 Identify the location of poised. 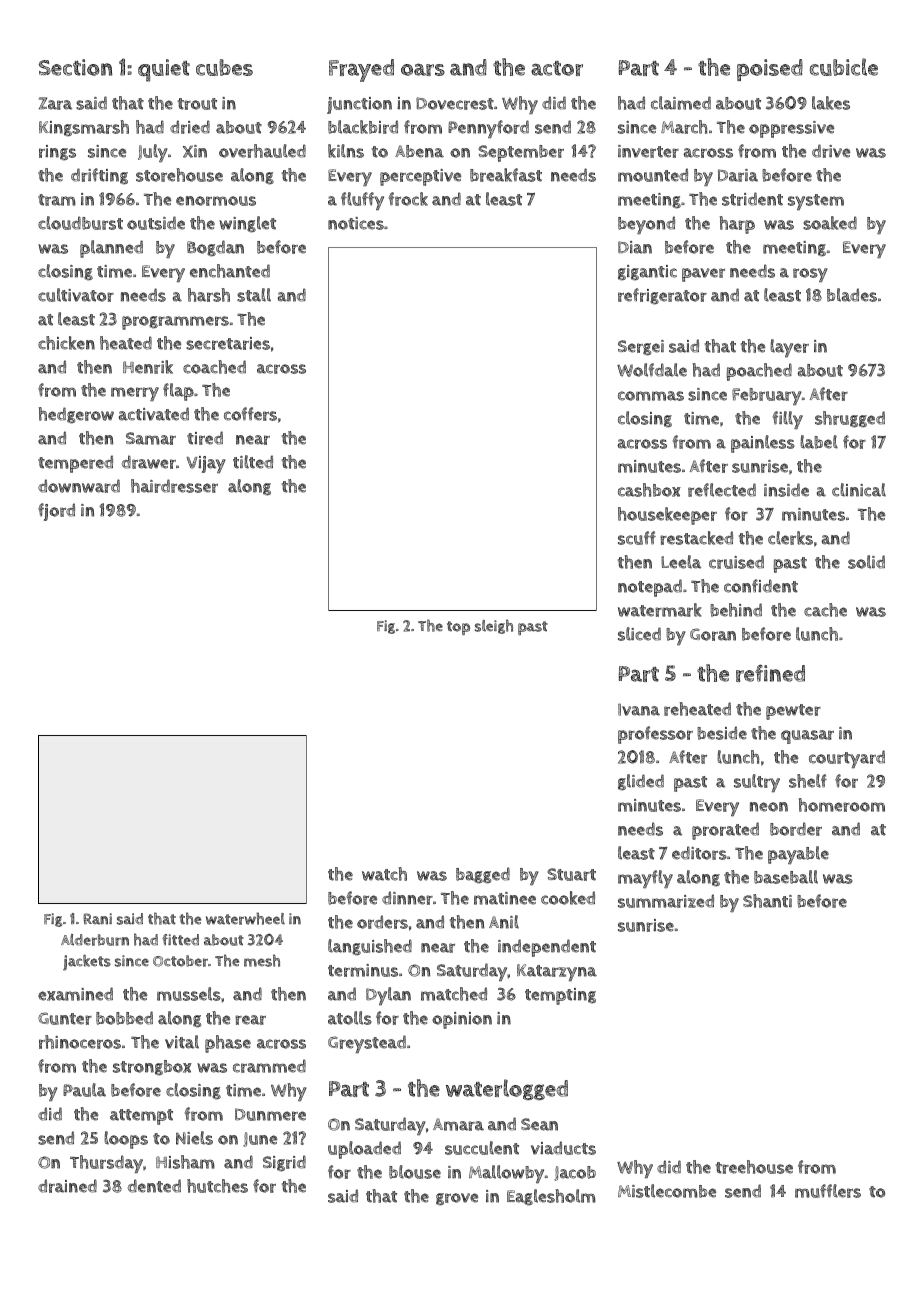
(770, 70).
